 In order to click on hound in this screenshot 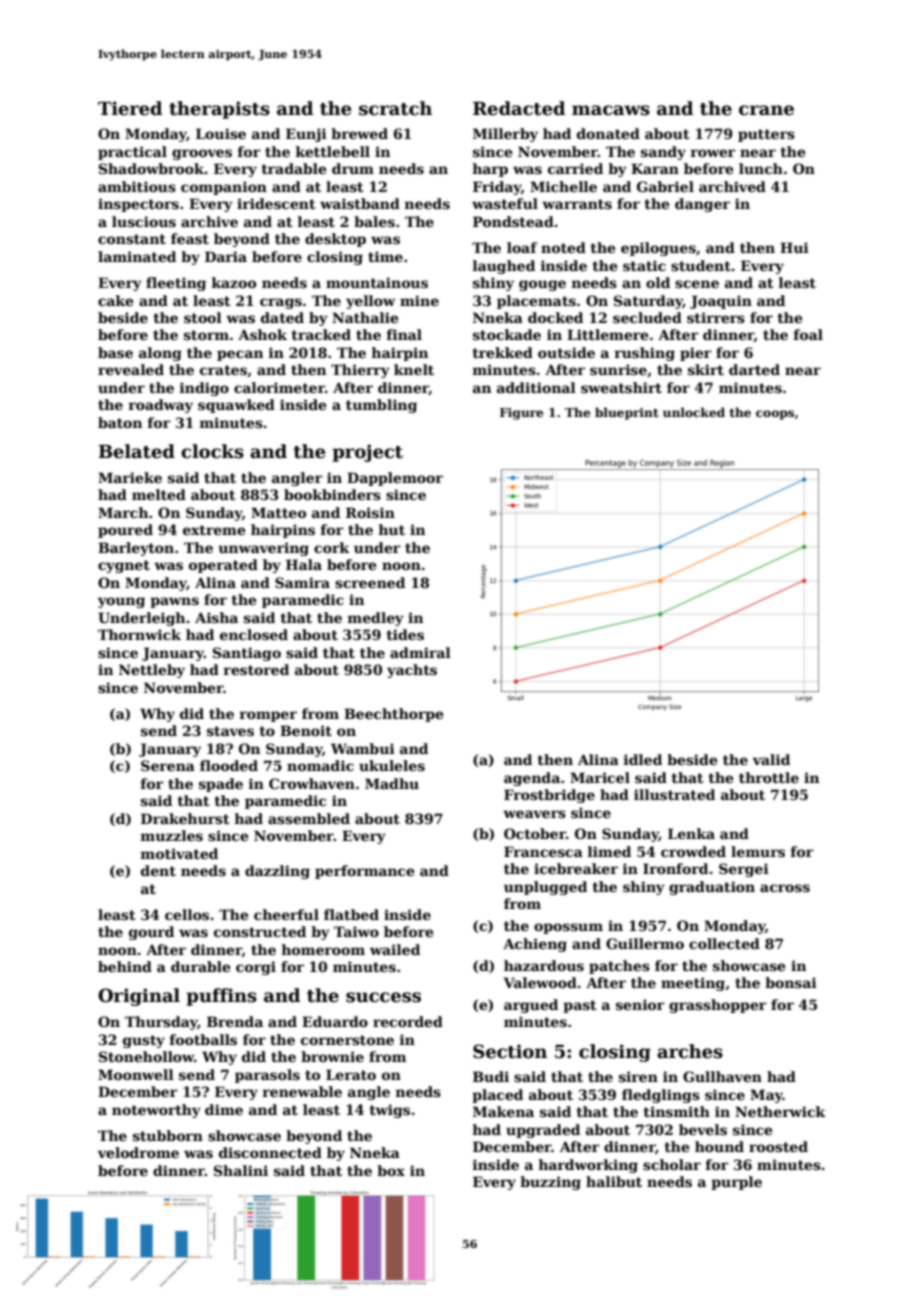, I will do `click(719, 1146)`.
